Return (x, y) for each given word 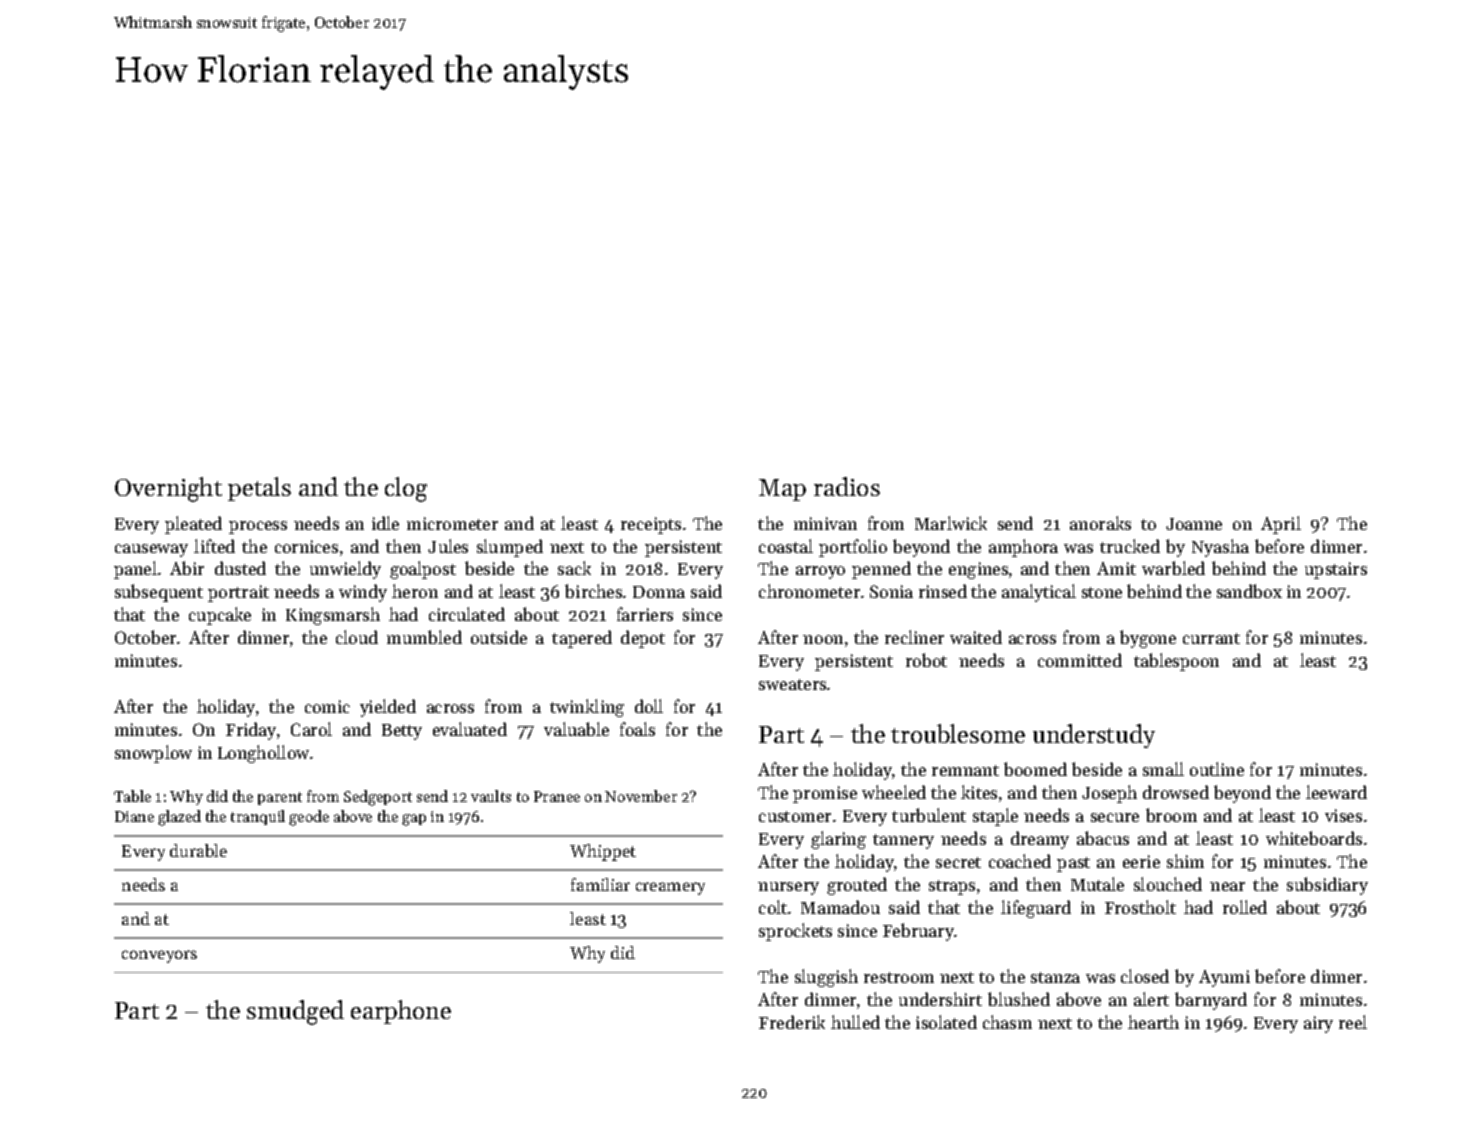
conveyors (159, 956)
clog (406, 489)
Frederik (792, 1022)
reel (1353, 1022)
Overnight (168, 489)
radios (847, 486)
